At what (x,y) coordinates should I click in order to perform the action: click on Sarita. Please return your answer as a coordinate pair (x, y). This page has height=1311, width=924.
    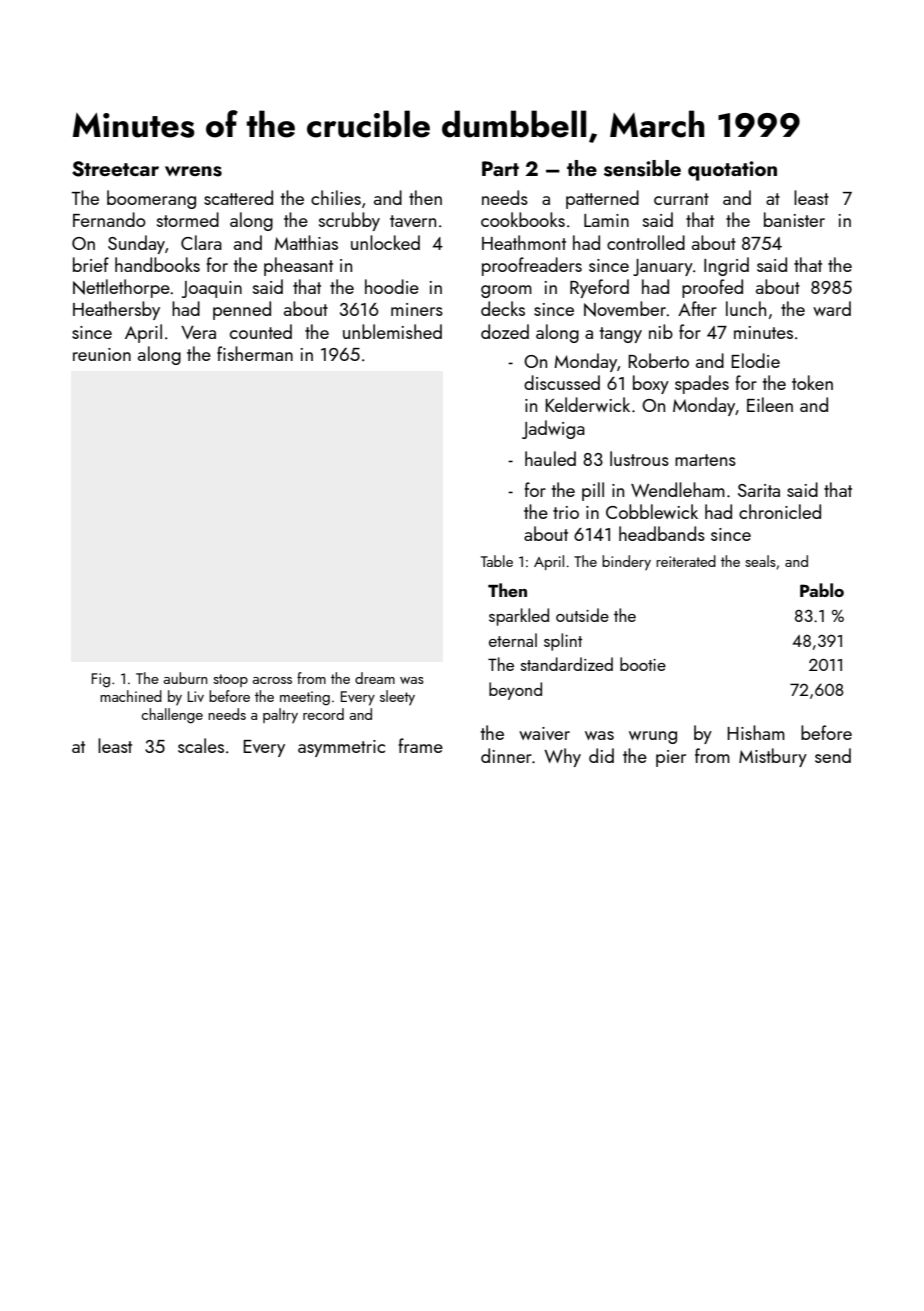
    Looking at the image, I should click on (759, 490).
